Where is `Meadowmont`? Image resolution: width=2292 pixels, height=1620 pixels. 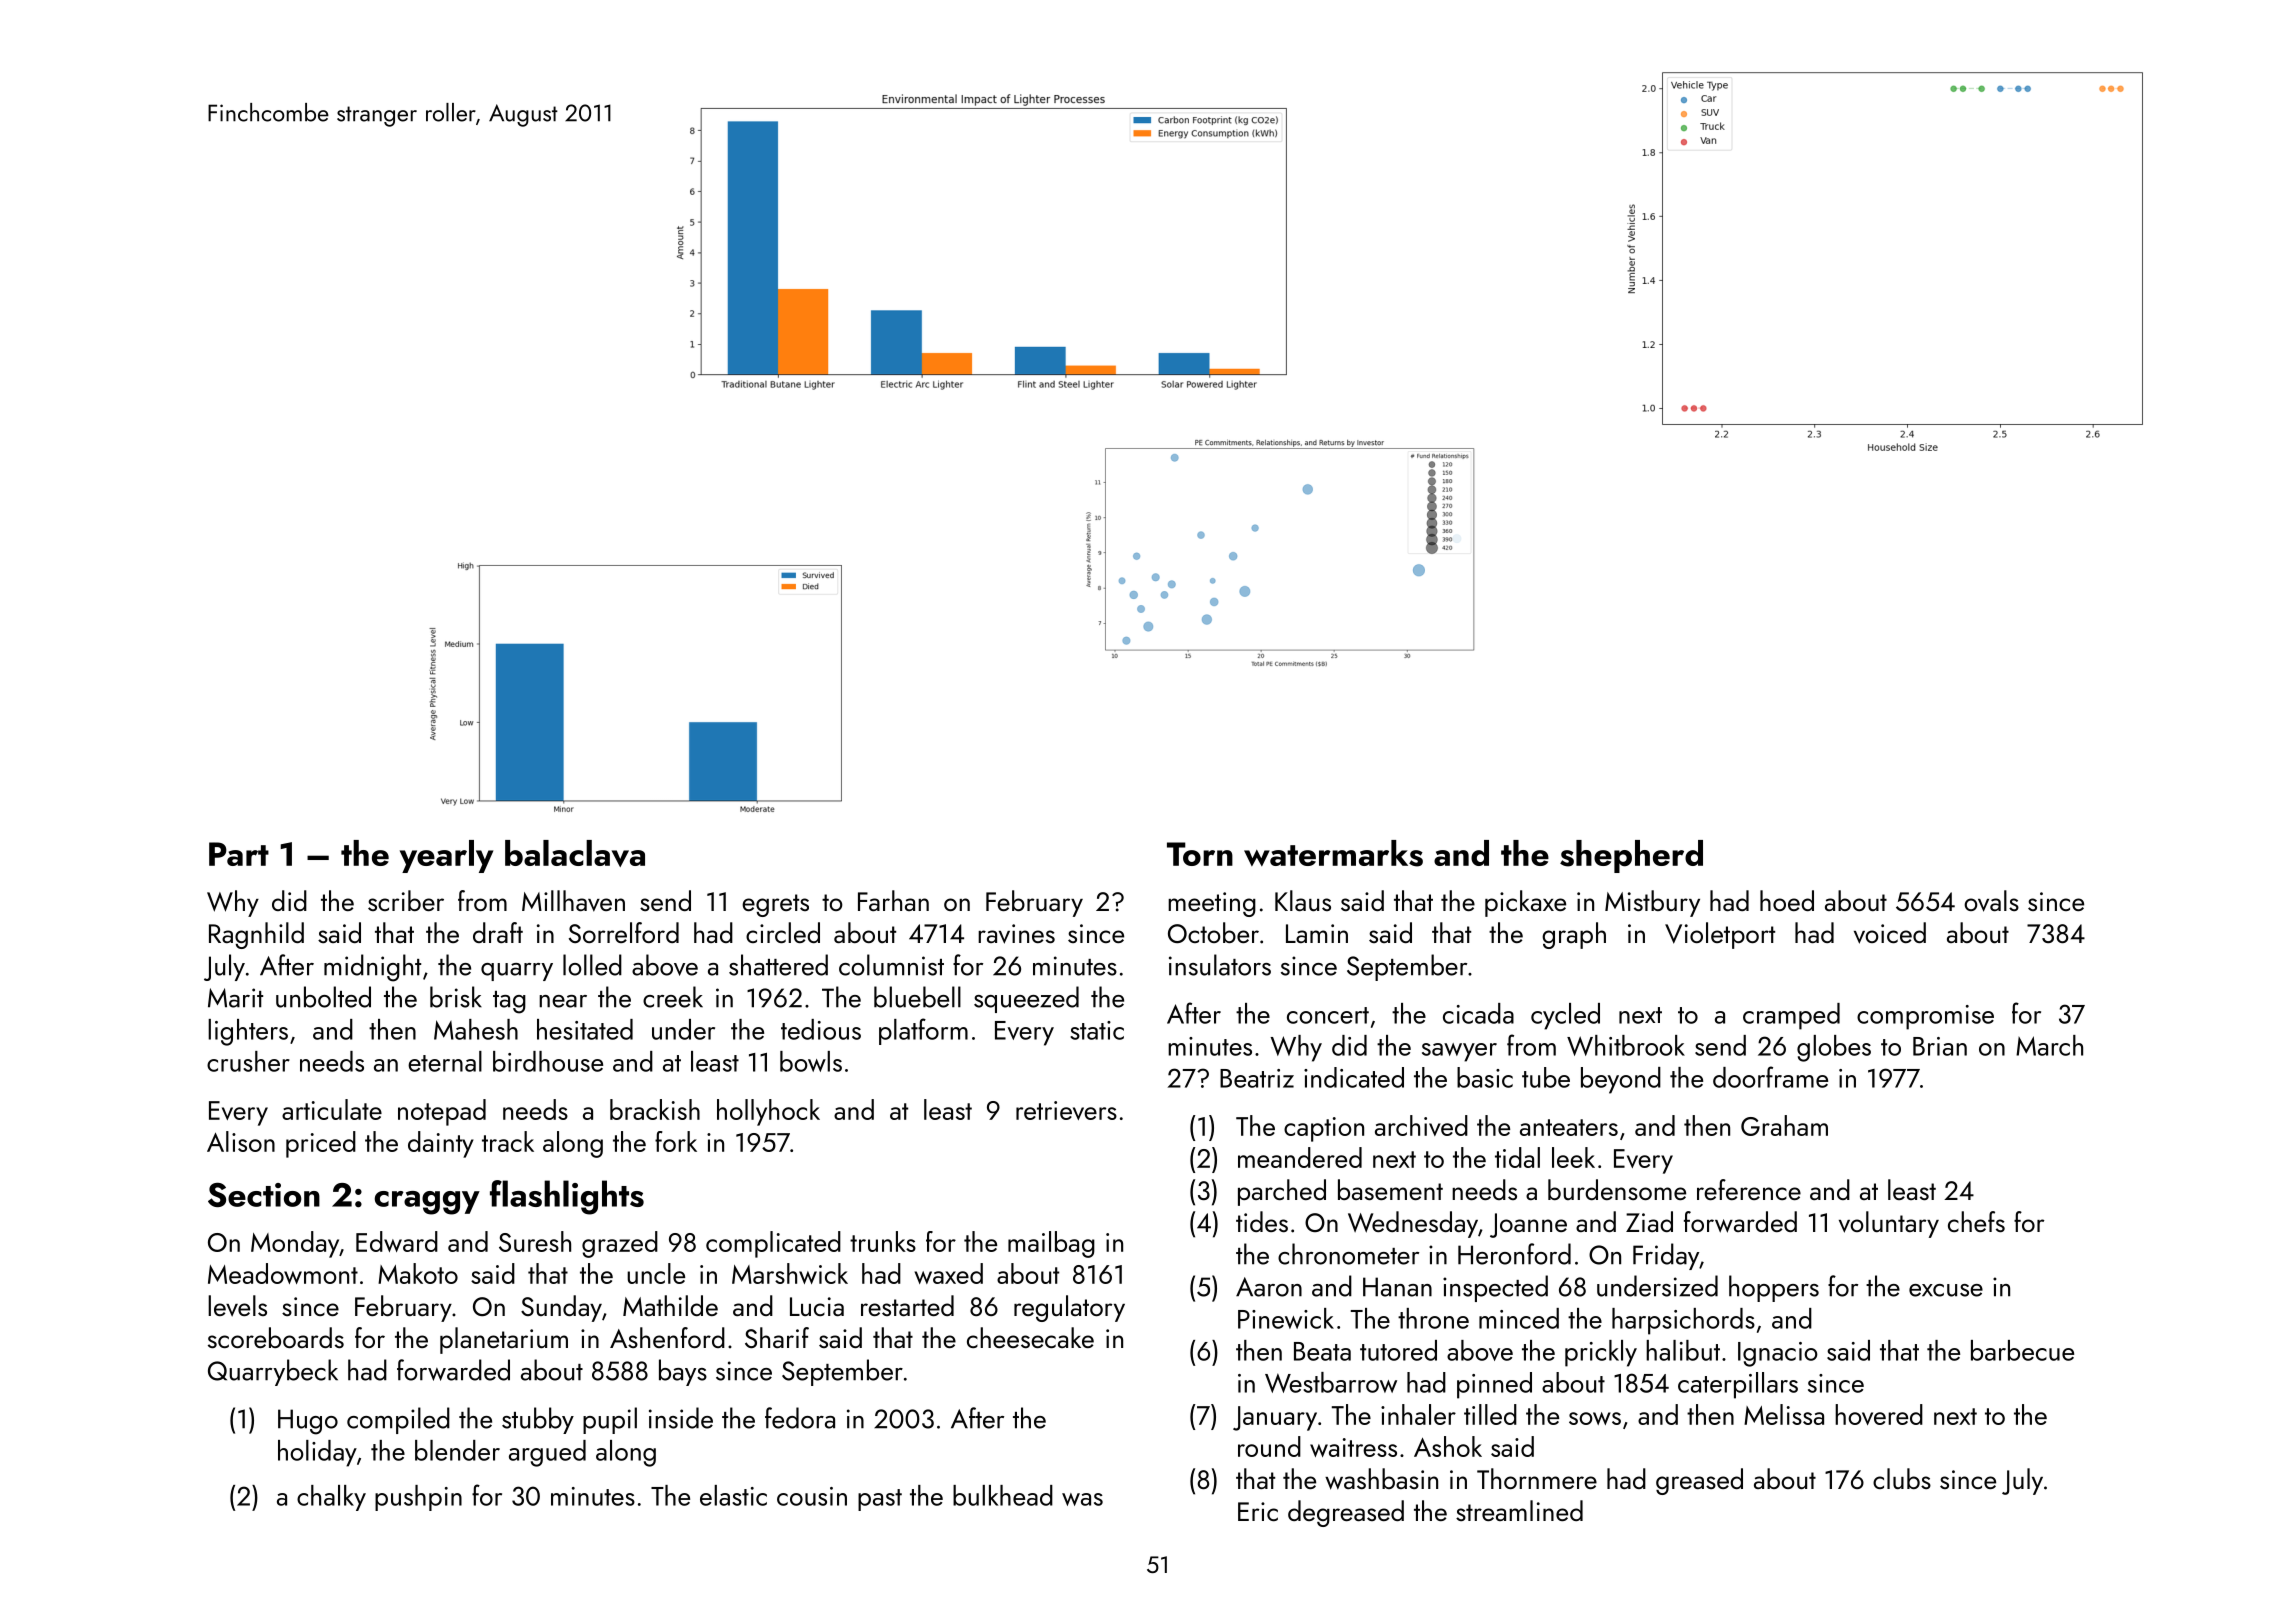
Meadowmont is located at coordinates (283, 1273).
